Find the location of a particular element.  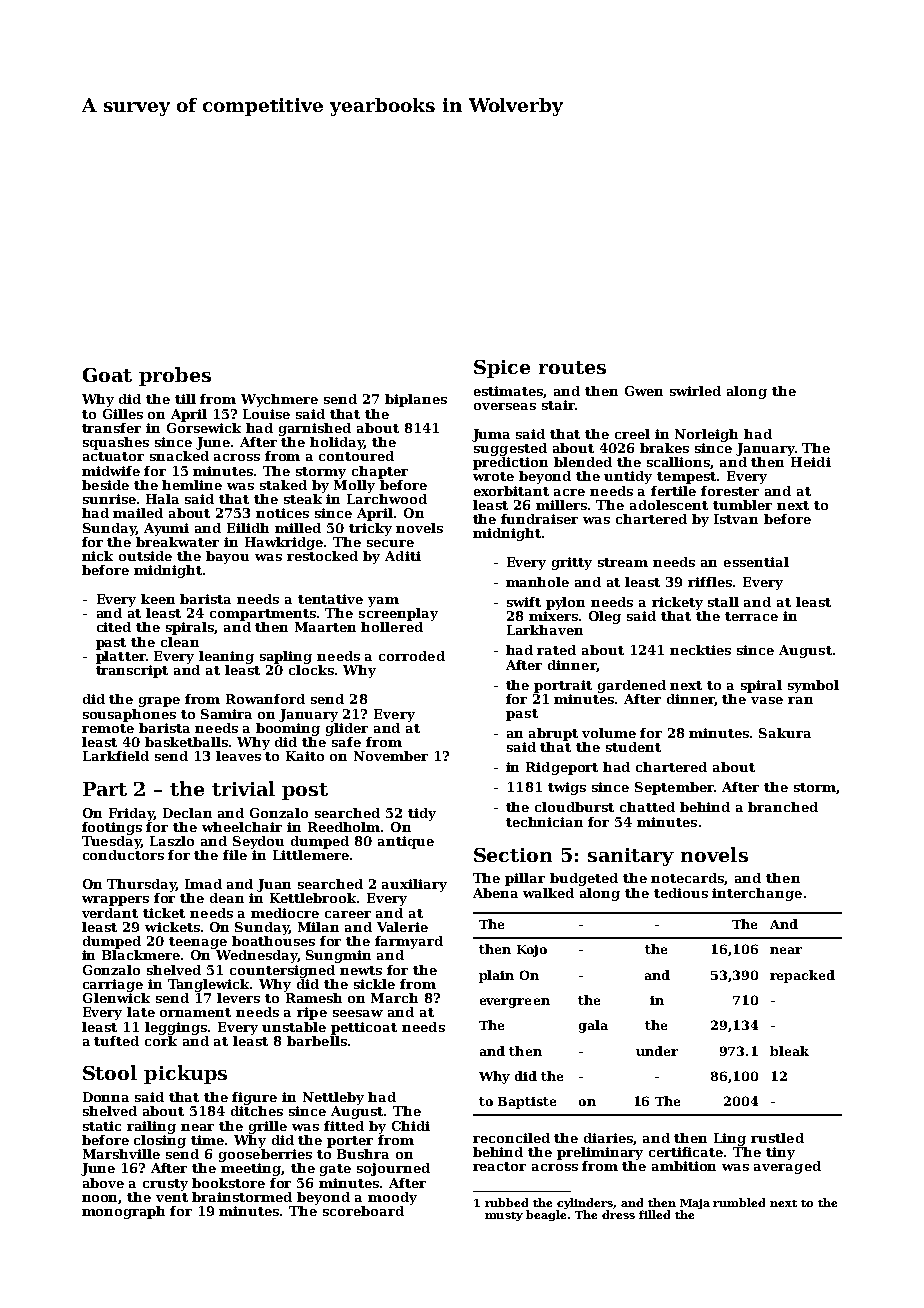

monograph is located at coordinates (123, 1212).
